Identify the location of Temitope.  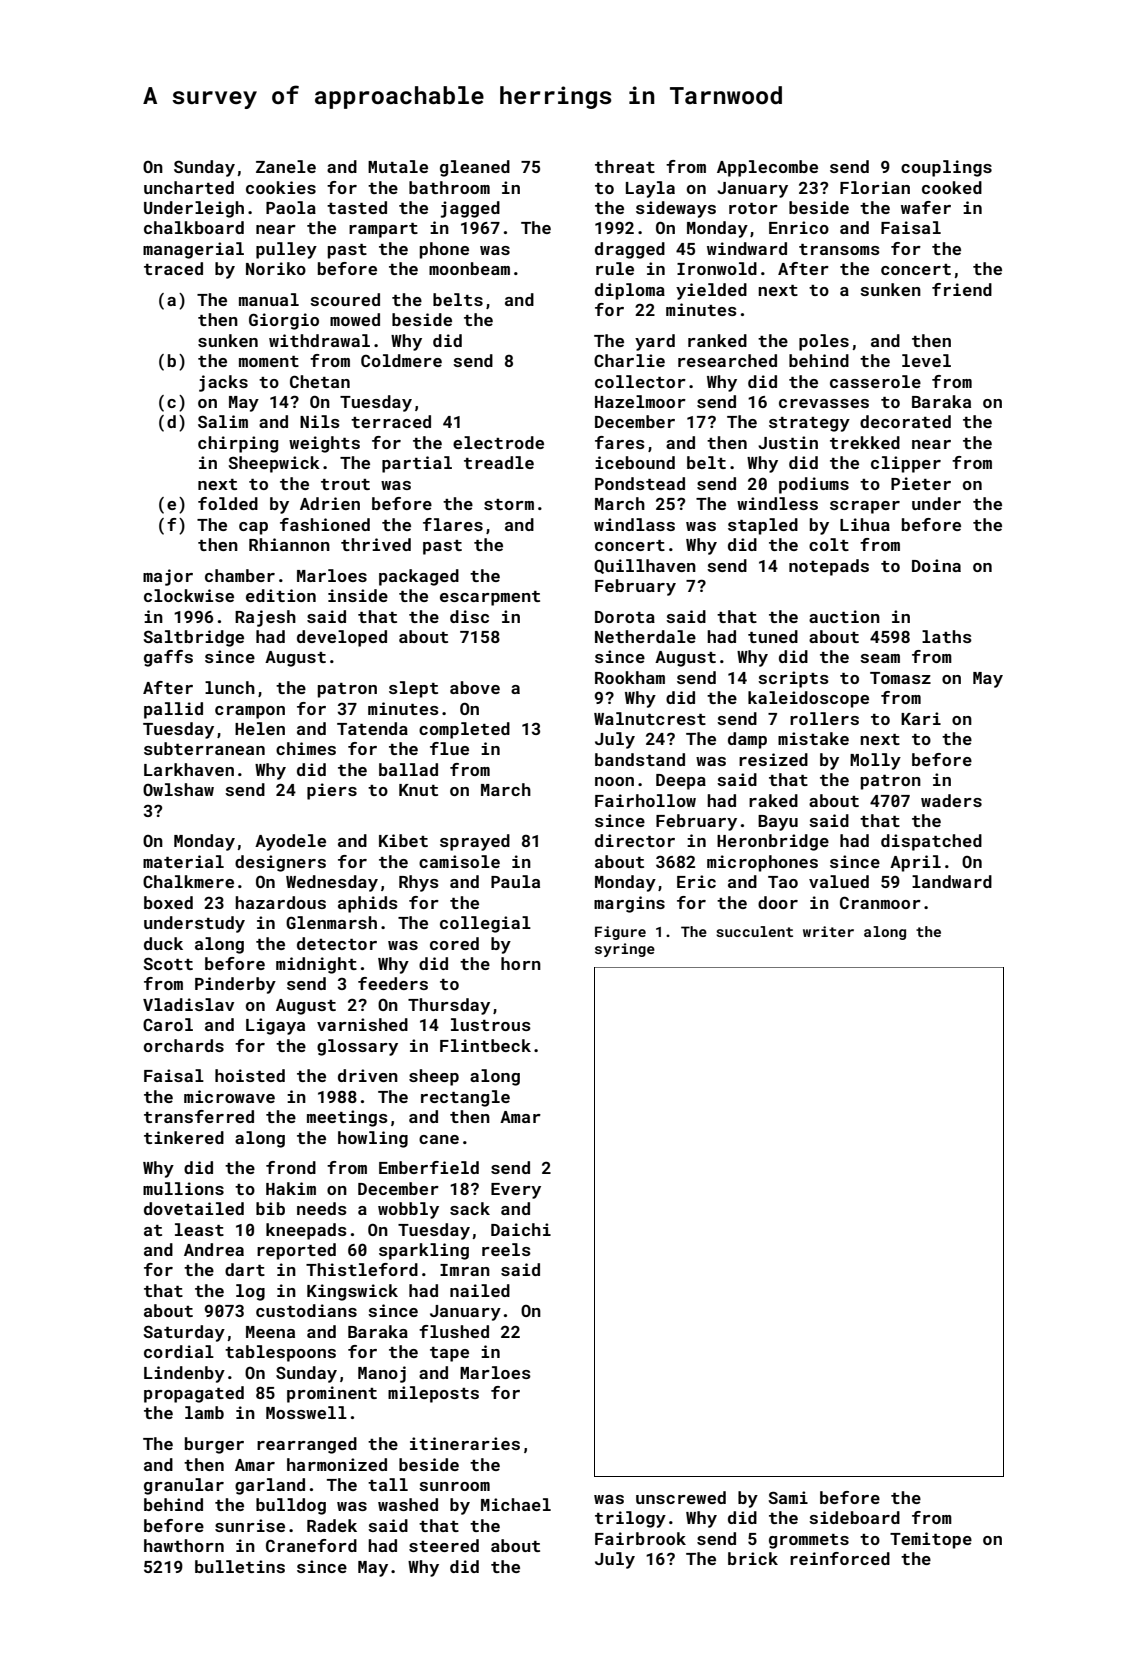
(931, 1540).
